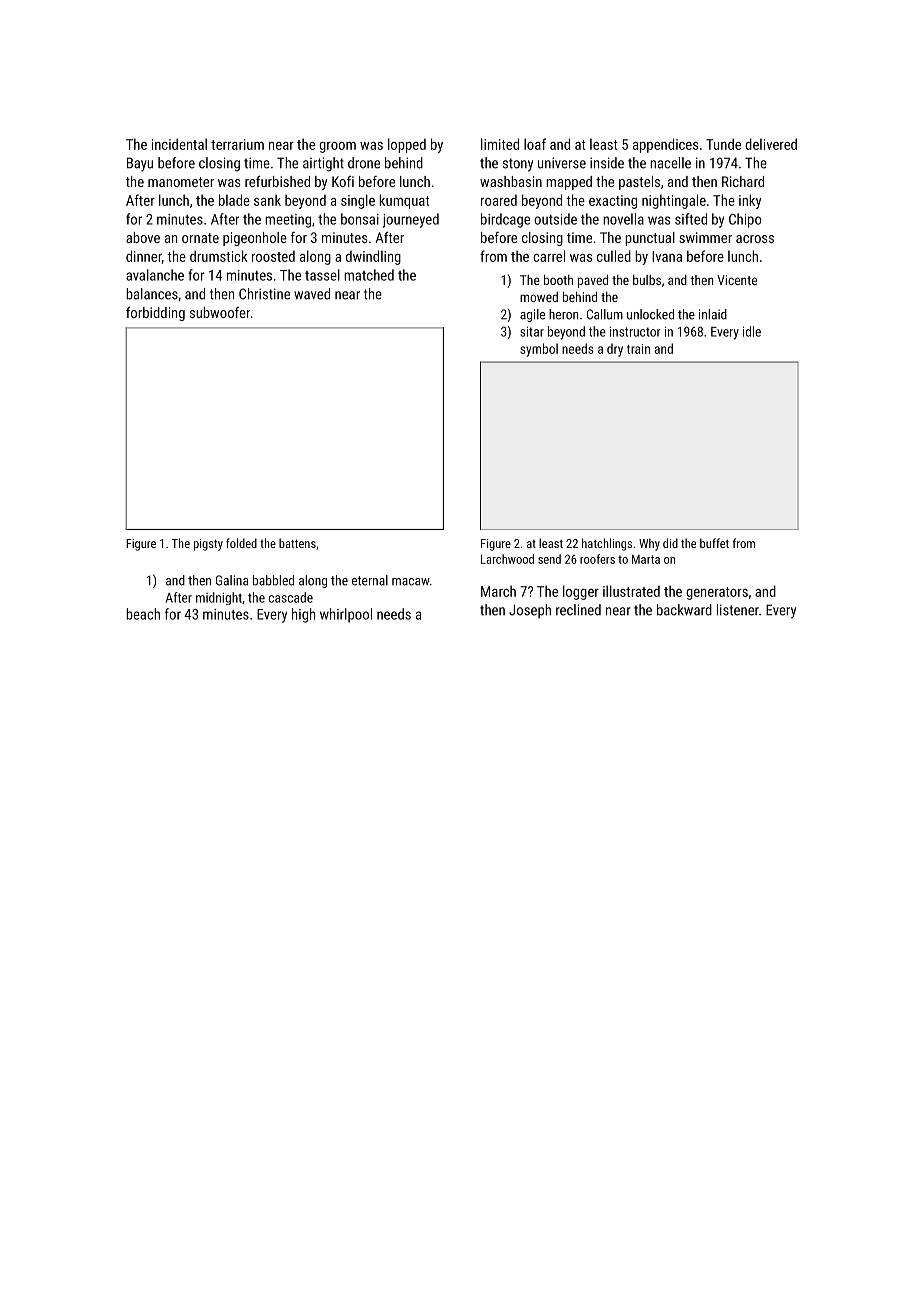 The width and height of the screenshot is (924, 1314). What do you see at coordinates (713, 314) in the screenshot?
I see `inlaid` at bounding box center [713, 314].
